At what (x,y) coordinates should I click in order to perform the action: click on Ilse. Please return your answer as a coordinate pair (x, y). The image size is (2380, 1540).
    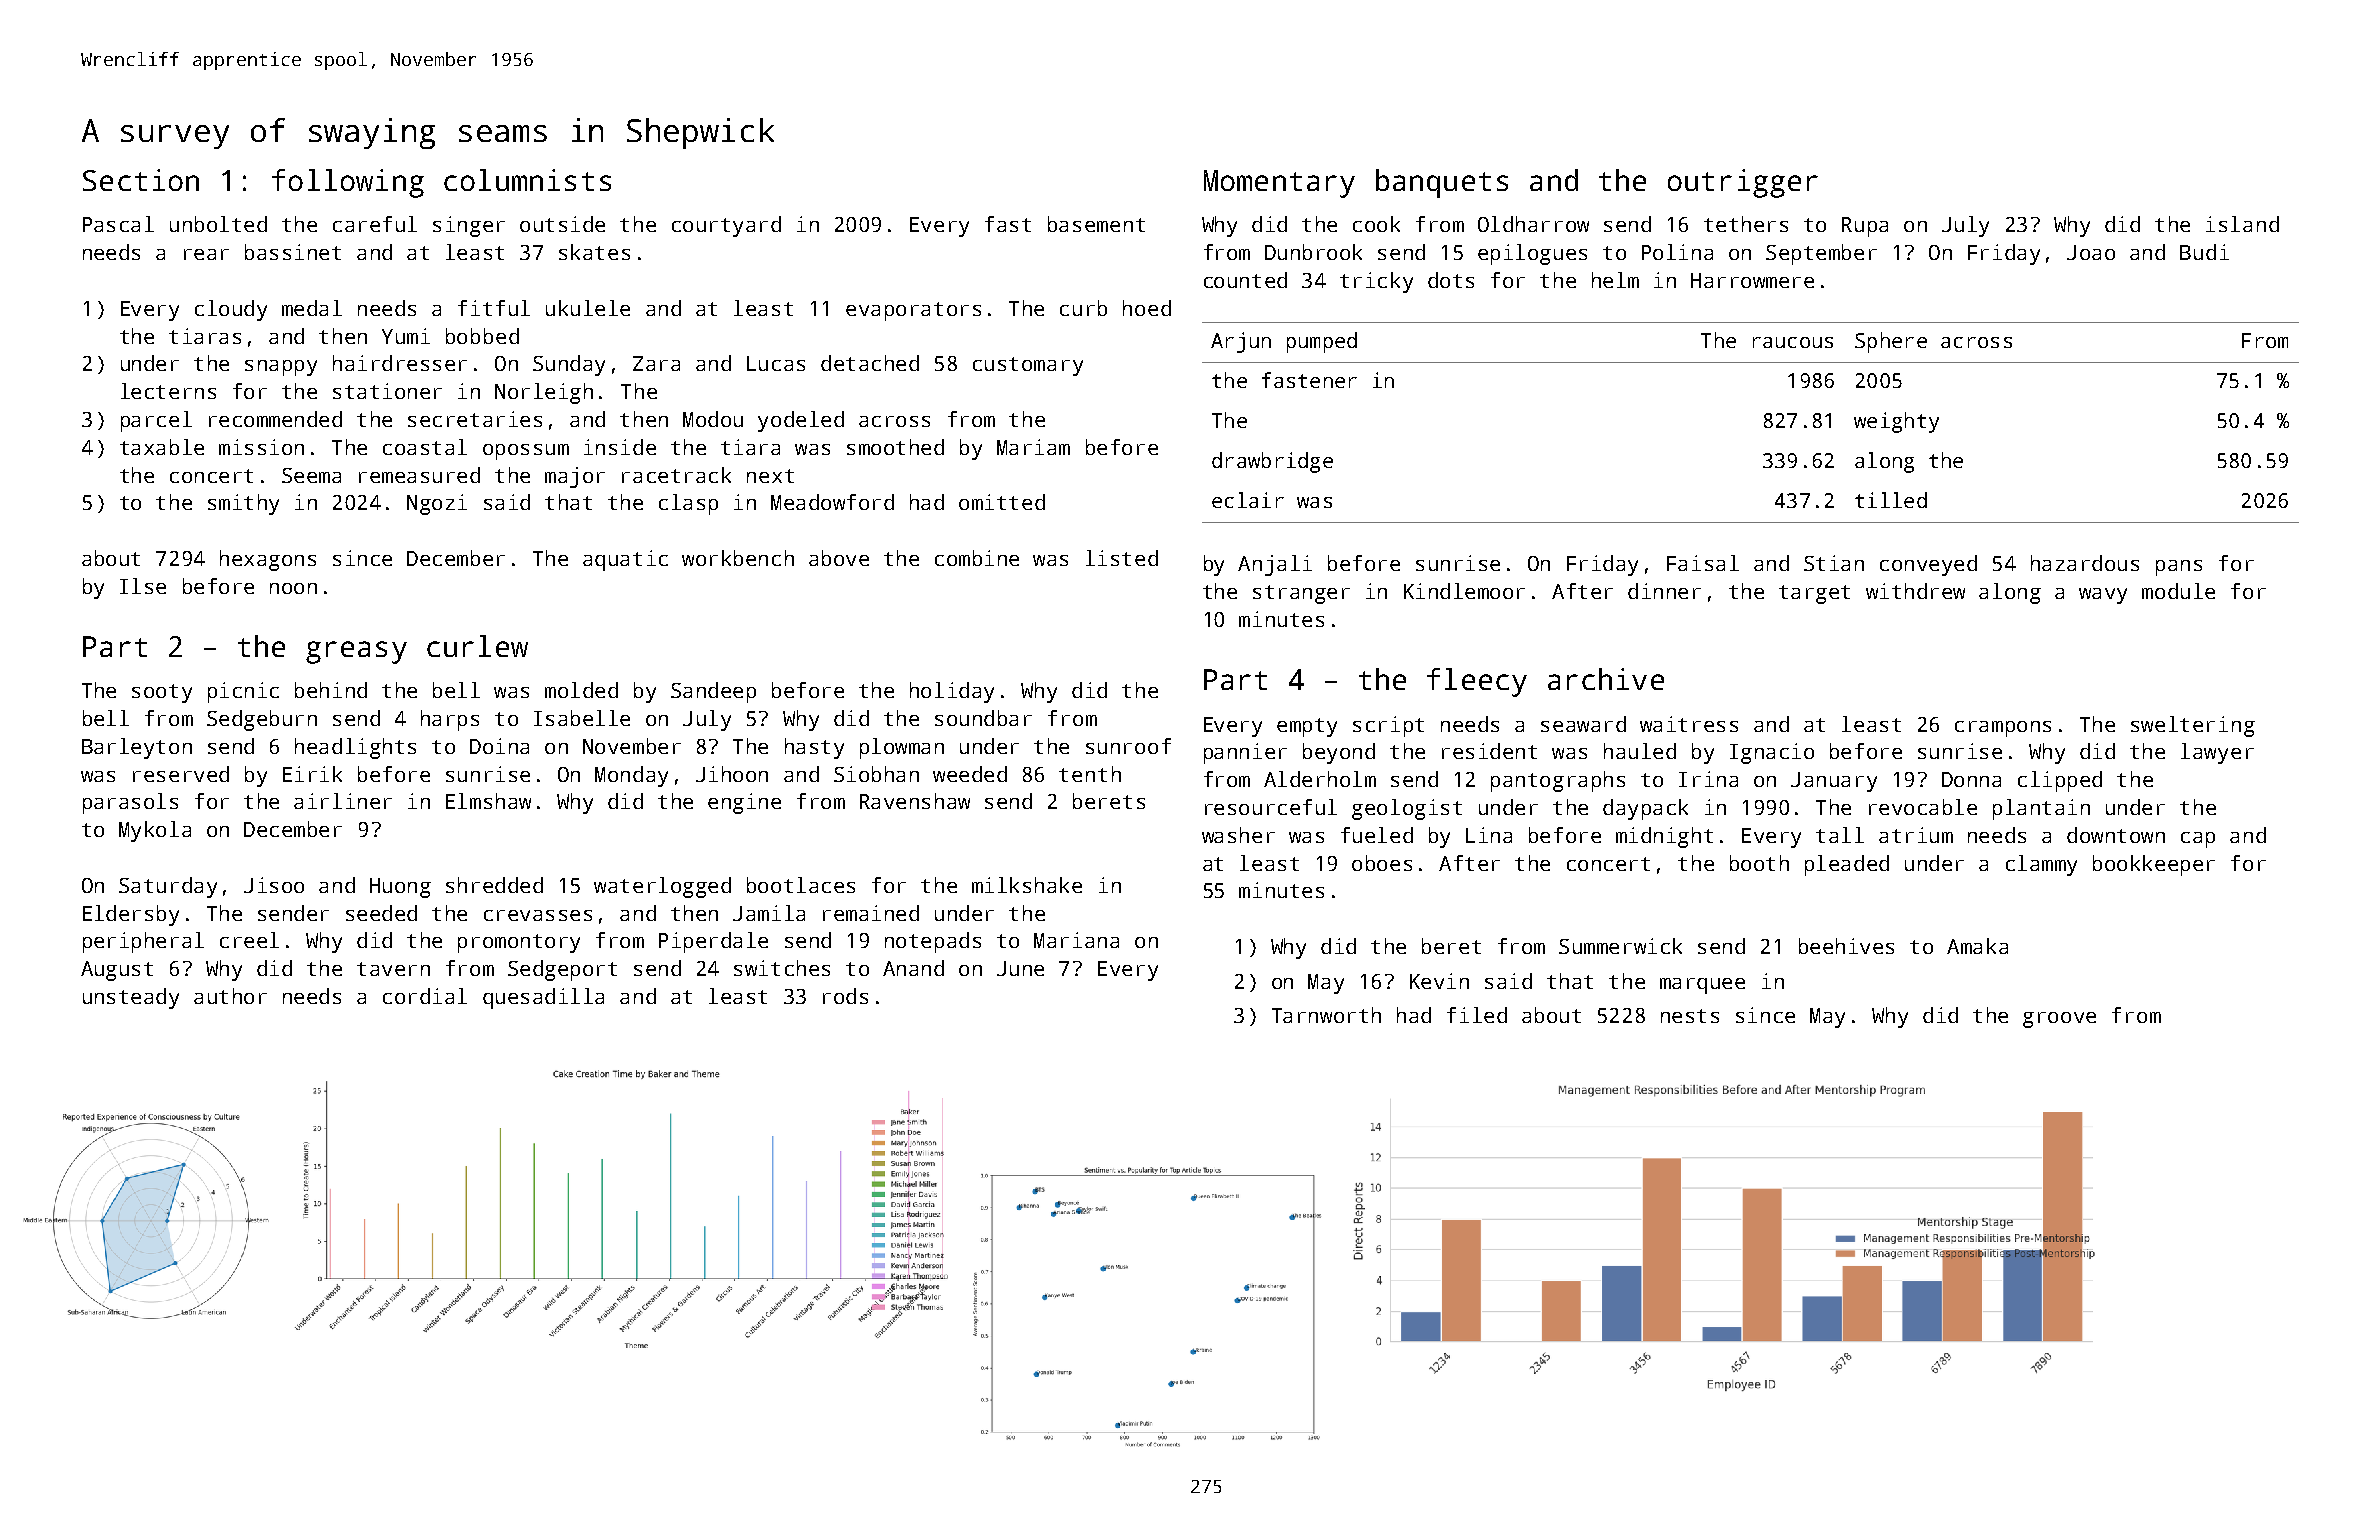
    Looking at the image, I should click on (143, 586).
